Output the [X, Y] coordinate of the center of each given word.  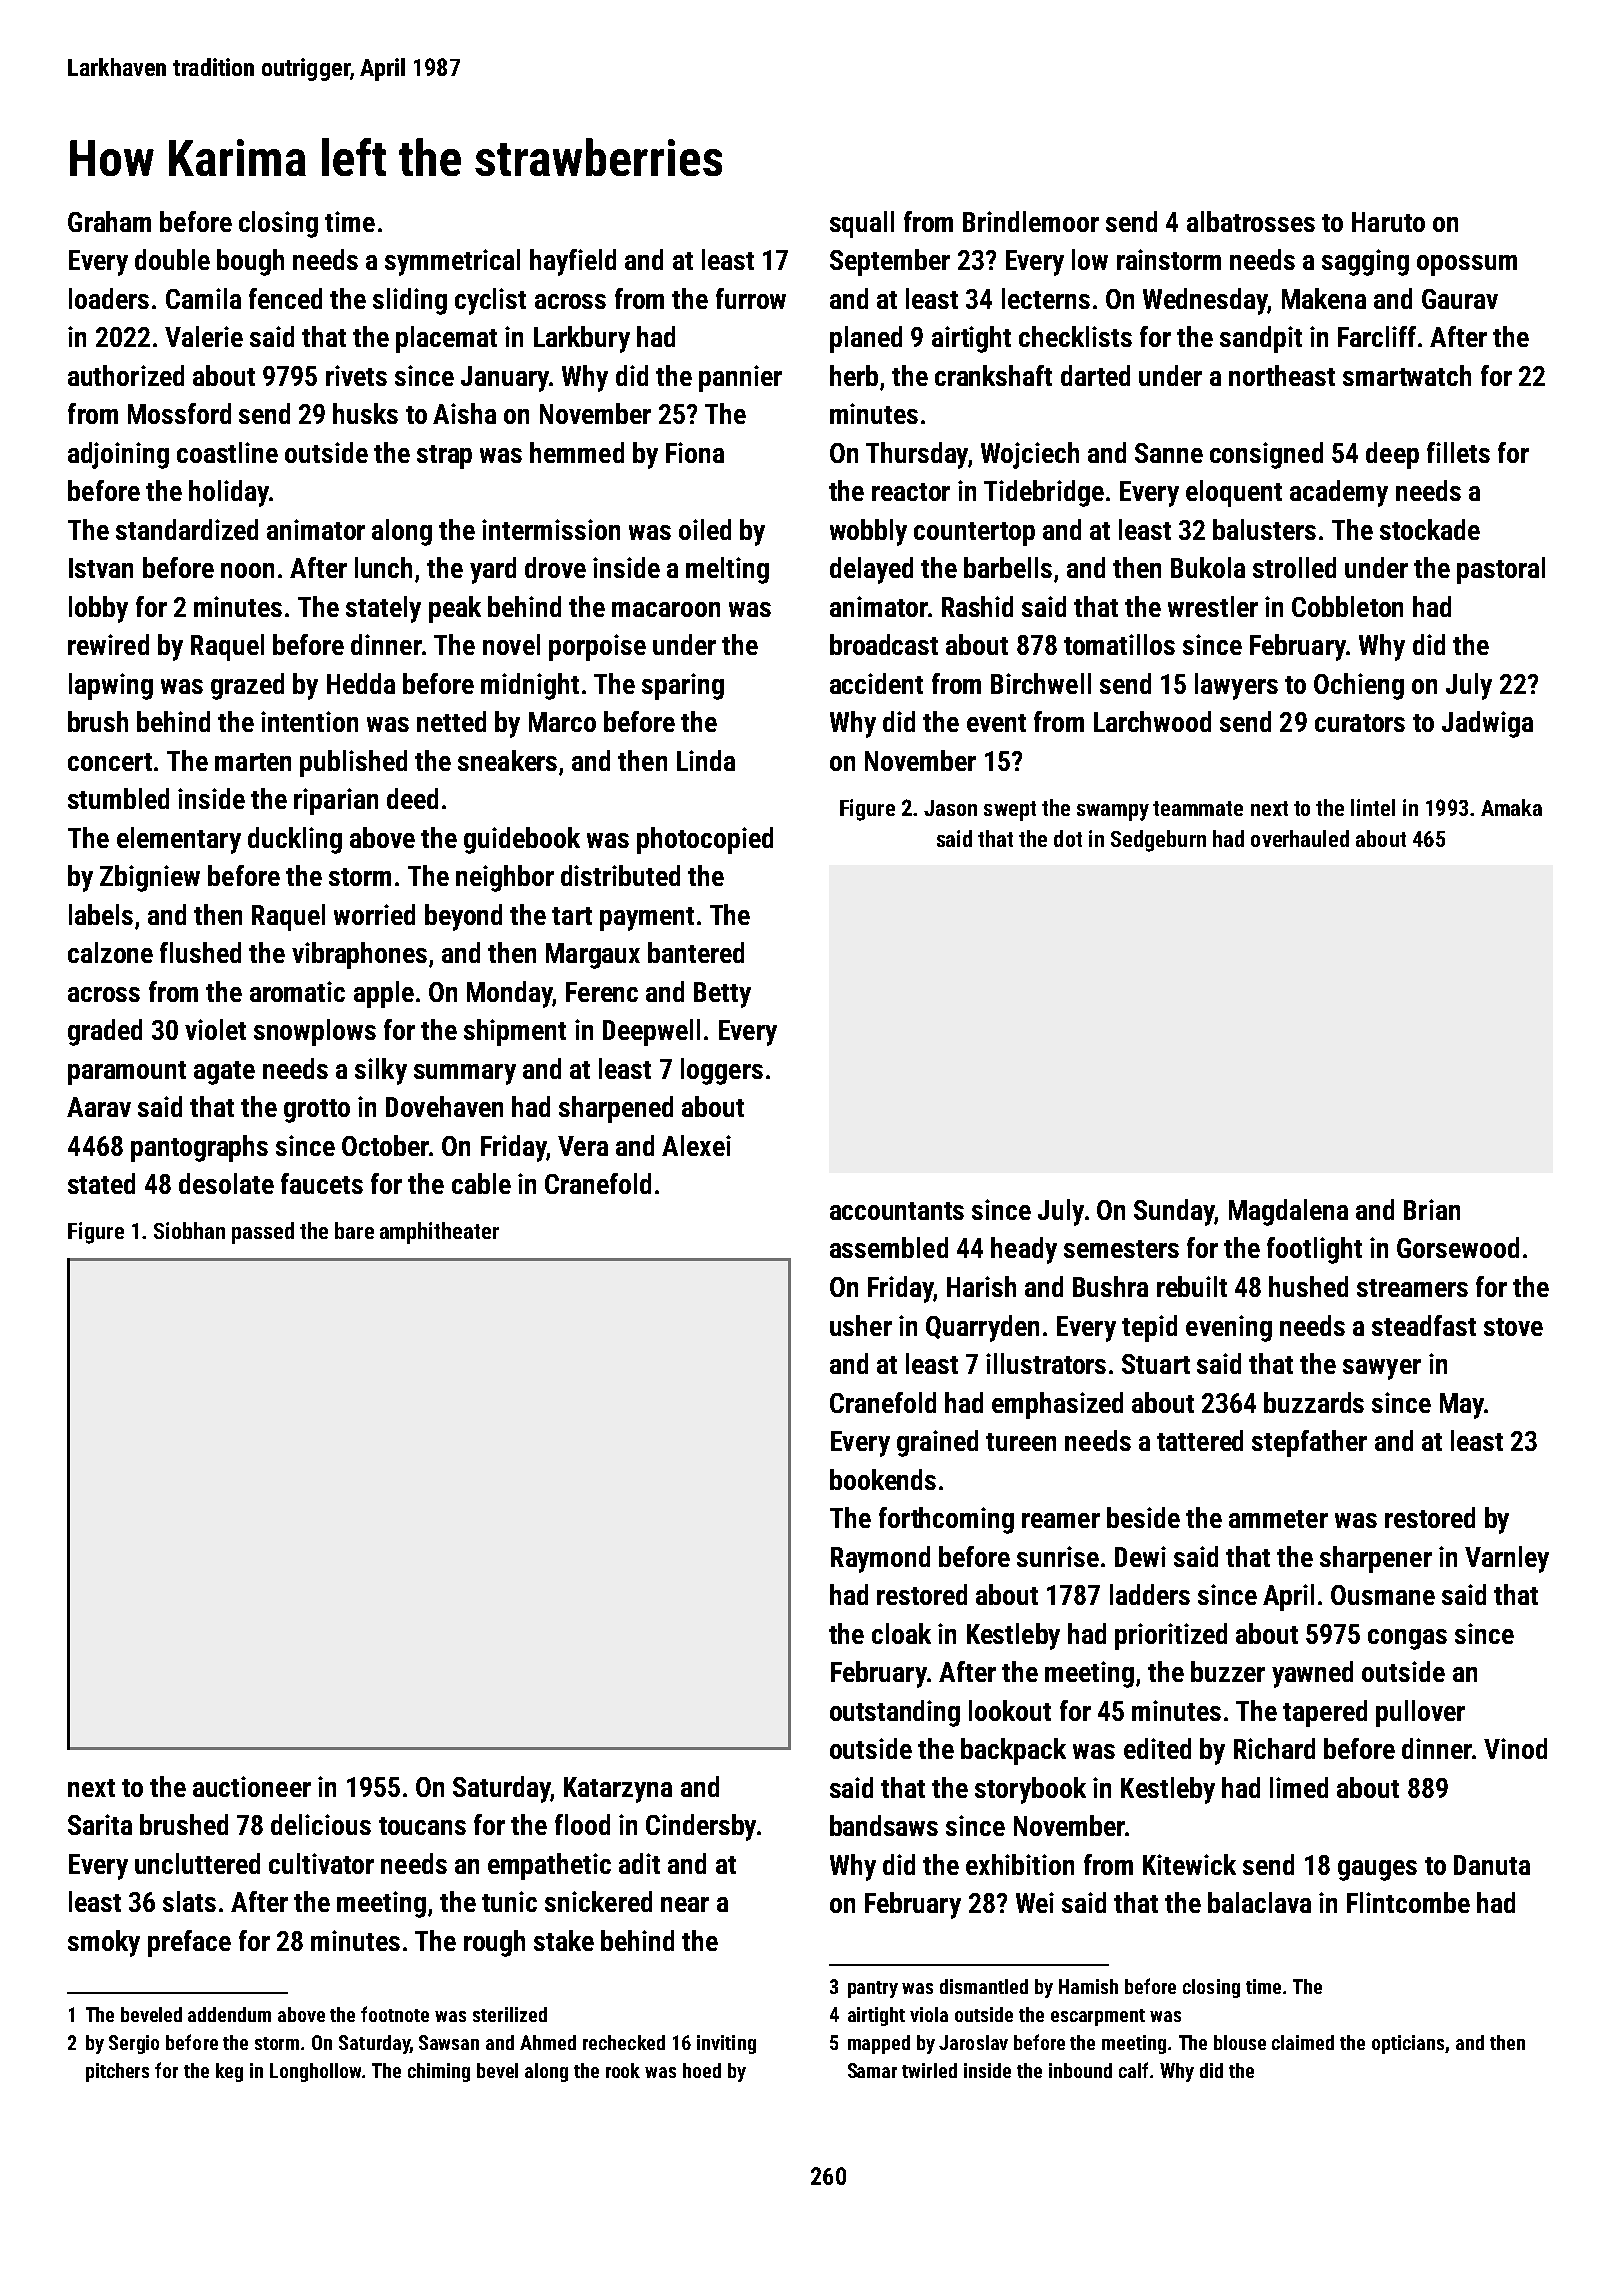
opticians [1409, 2044]
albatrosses [1251, 221]
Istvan [101, 568]
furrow [751, 298]
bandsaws [884, 1825]
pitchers [117, 2072]
